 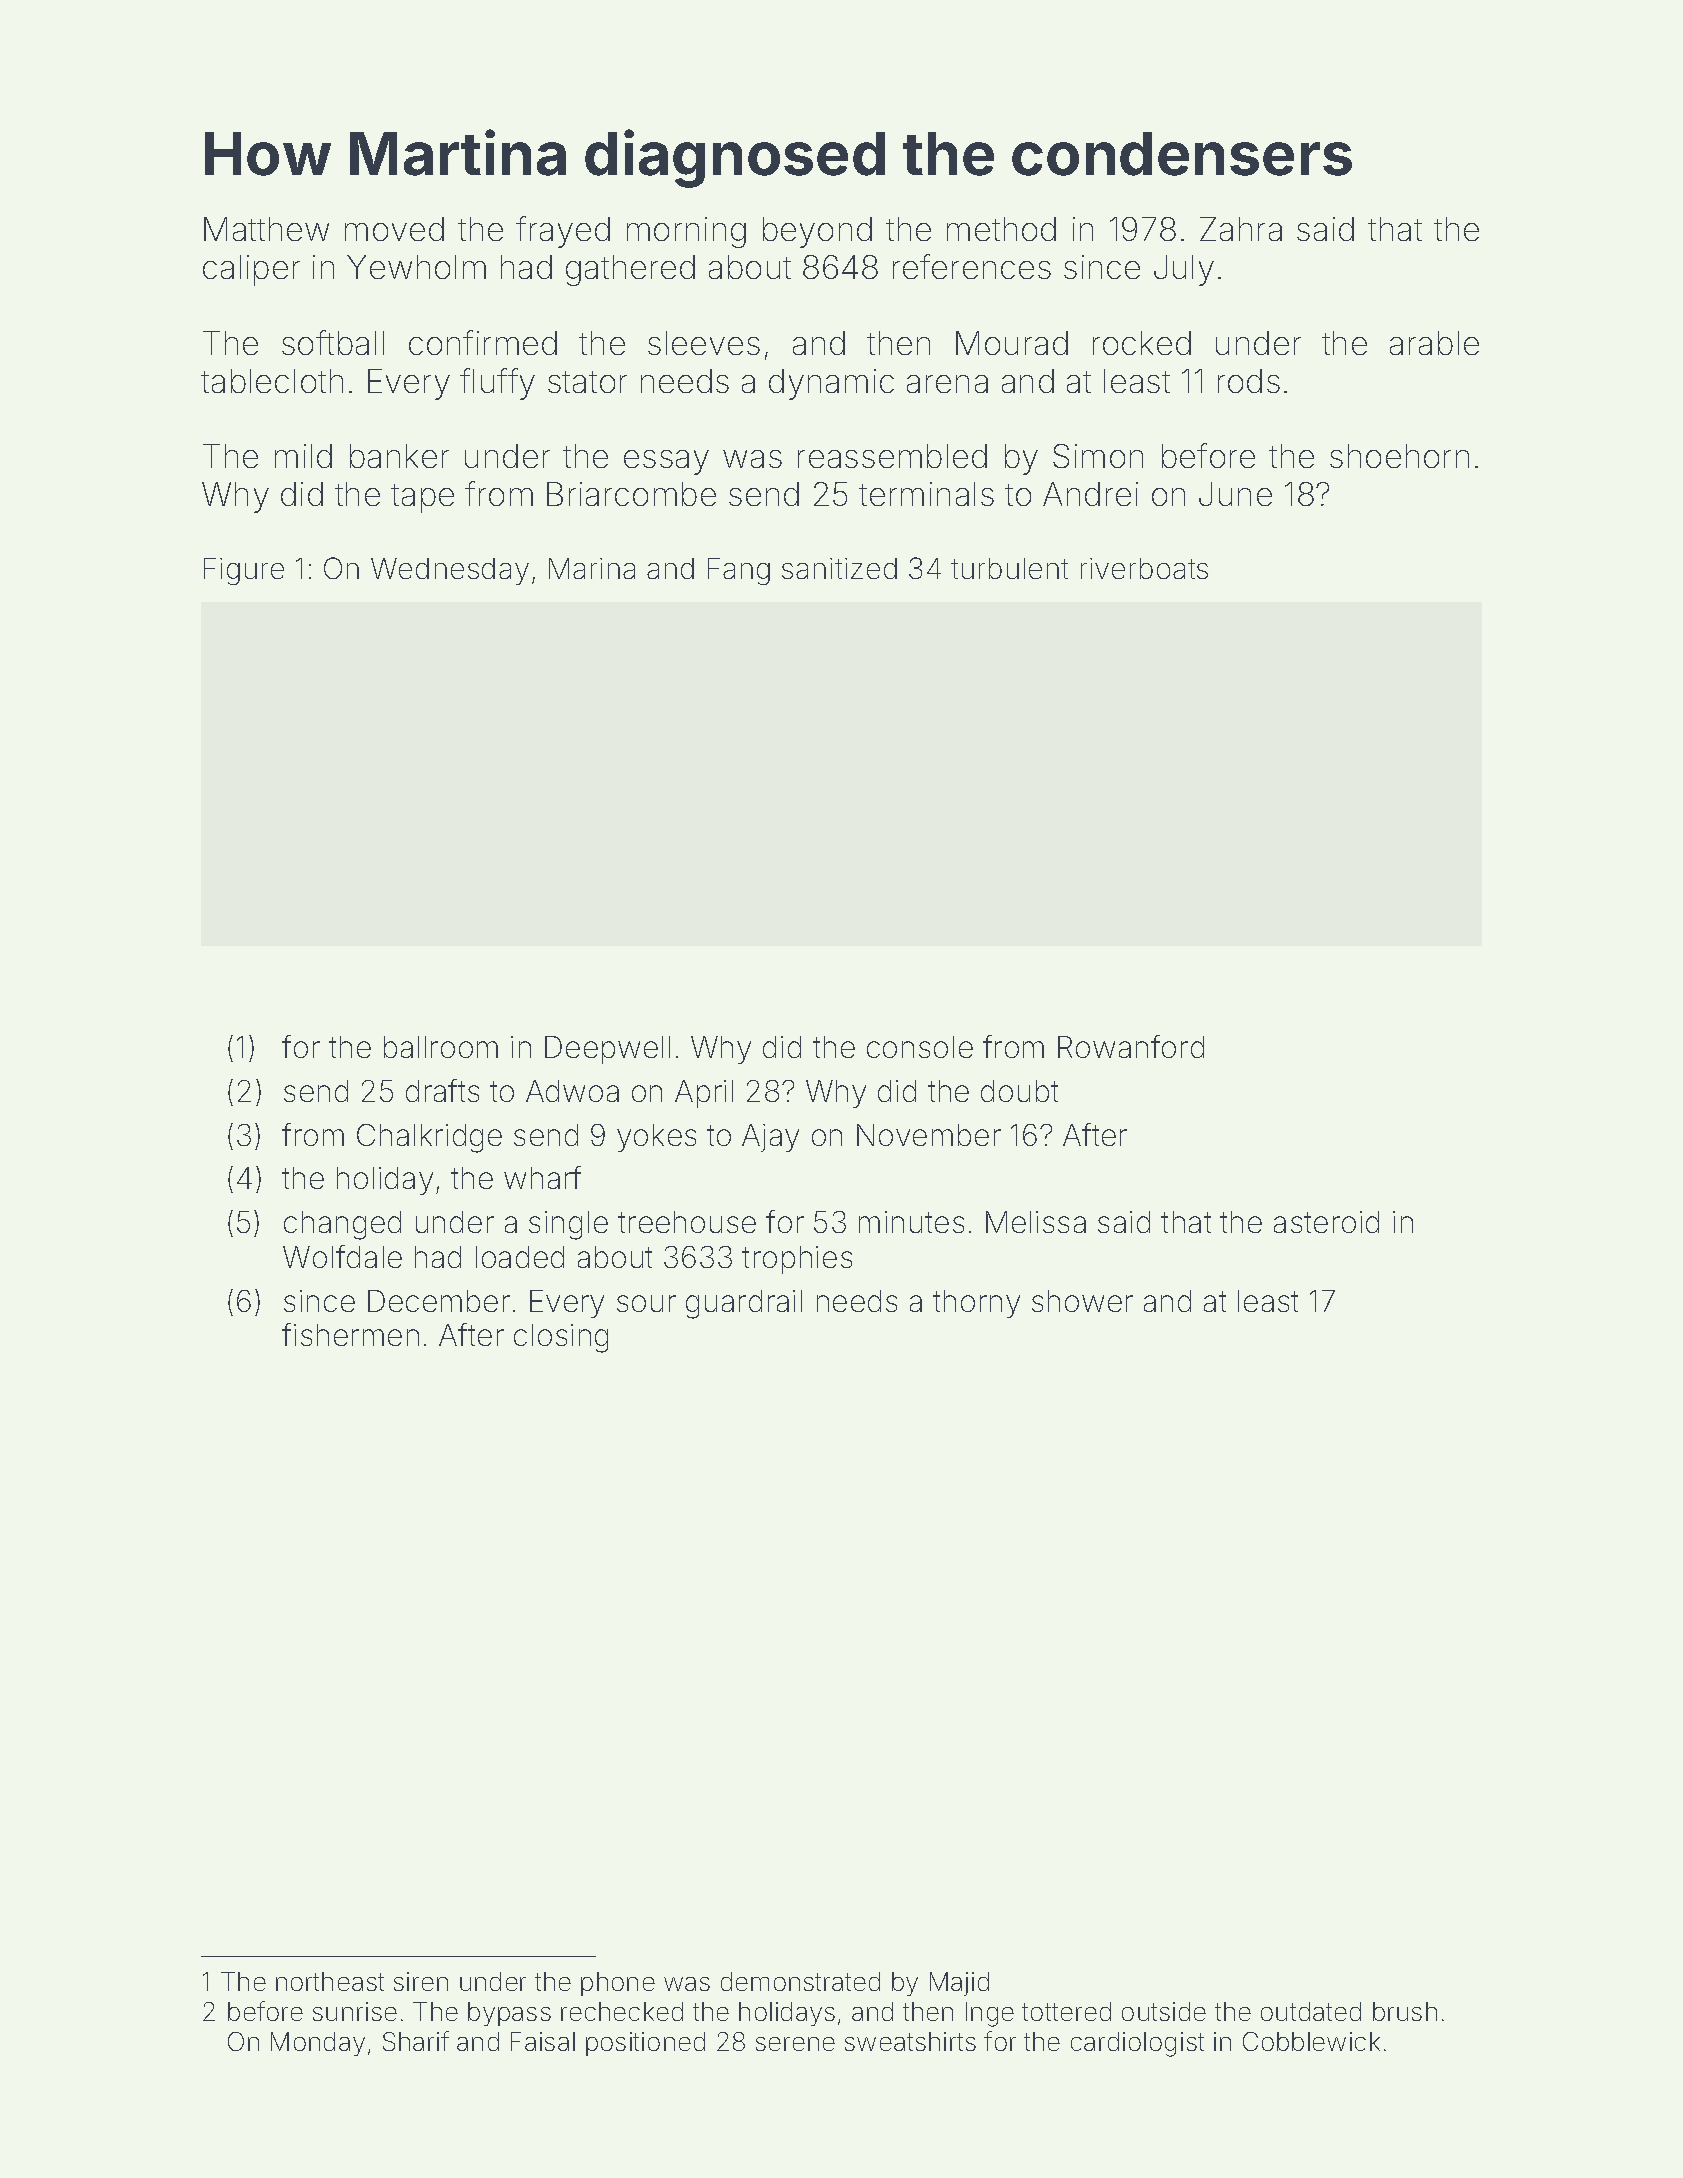 I want to click on beyond, so click(x=817, y=232).
